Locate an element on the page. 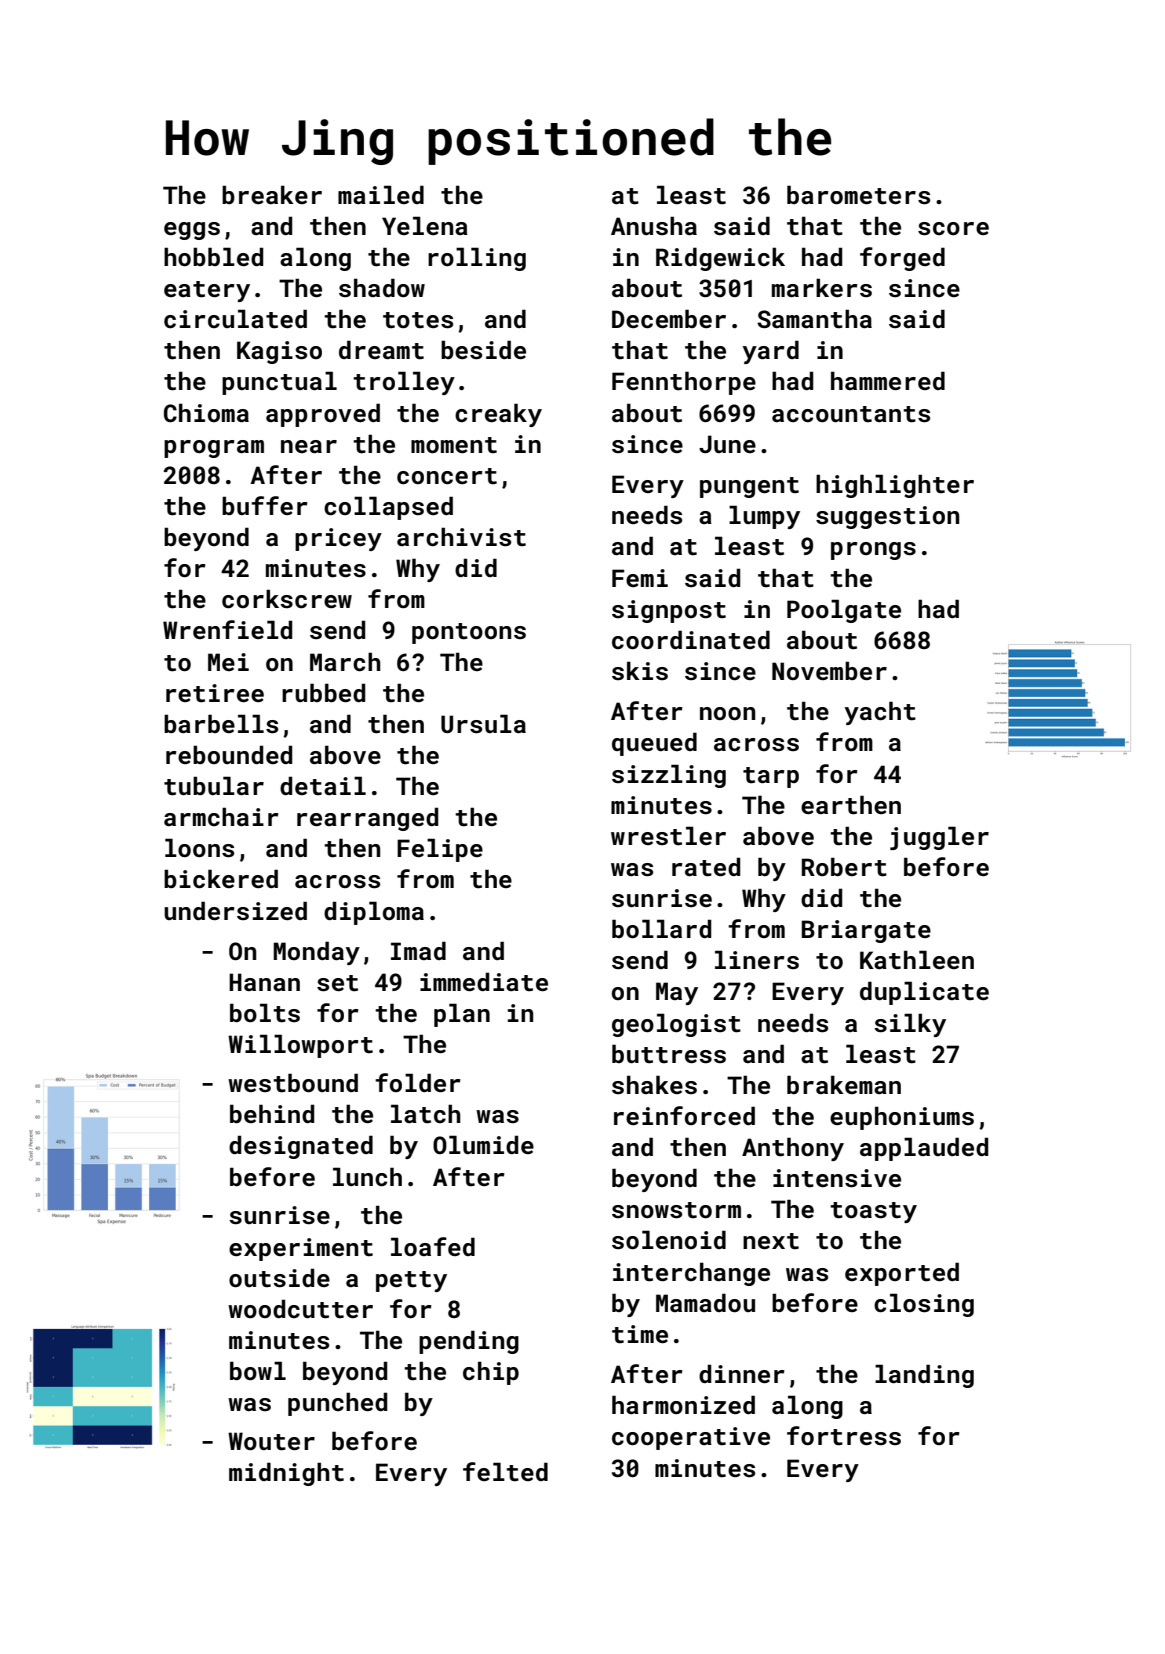 The height and width of the page is (1654, 1165). retiree is located at coordinates (215, 693).
